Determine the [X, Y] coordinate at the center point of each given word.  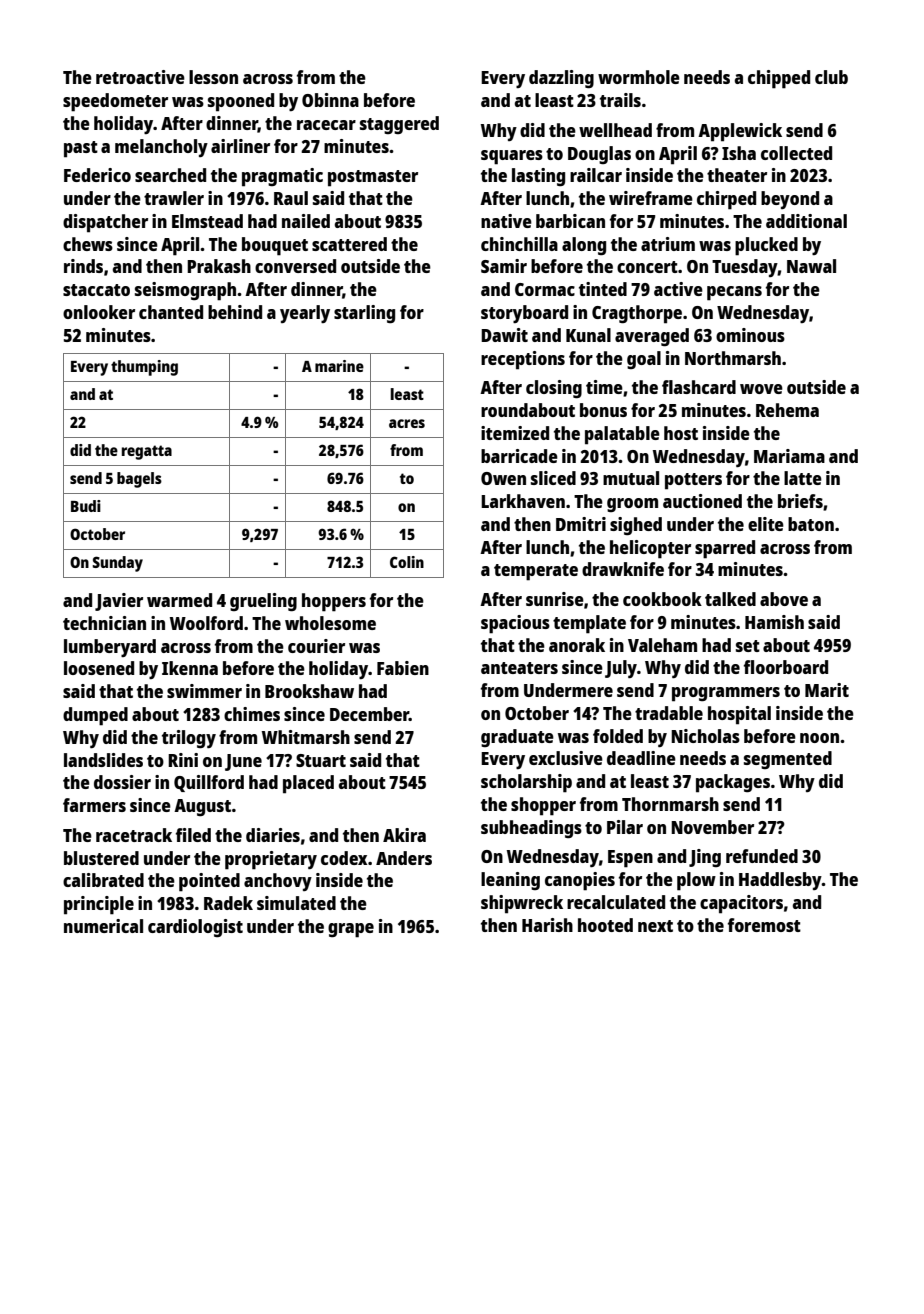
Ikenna [190, 668]
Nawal [811, 266]
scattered [349, 244]
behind [235, 312]
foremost [764, 925]
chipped [779, 79]
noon [819, 738]
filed [193, 835]
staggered [399, 125]
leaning [510, 881]
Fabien [403, 668]
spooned [241, 102]
